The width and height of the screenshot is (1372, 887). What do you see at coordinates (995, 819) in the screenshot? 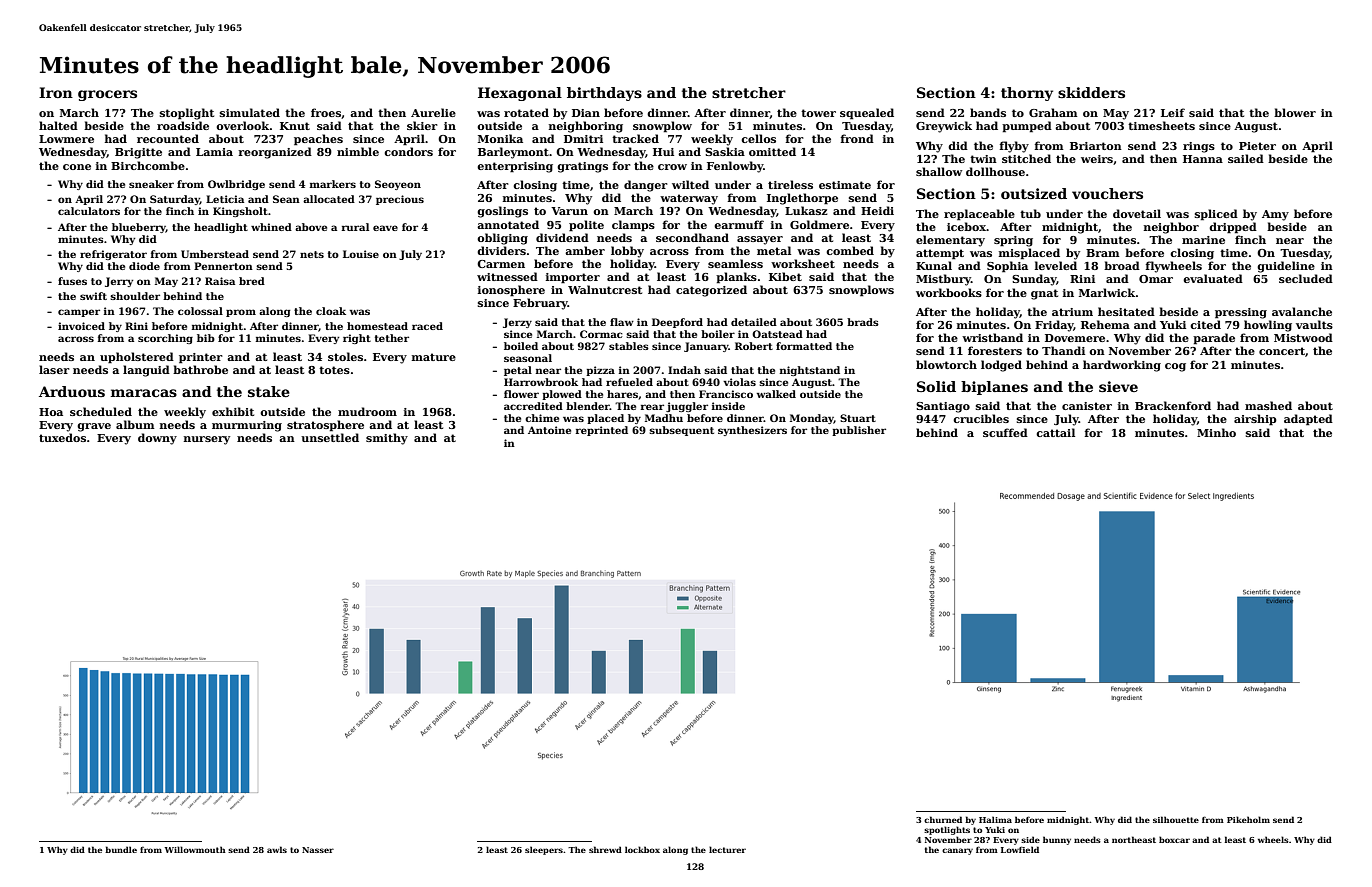
I see `Halima` at bounding box center [995, 819].
